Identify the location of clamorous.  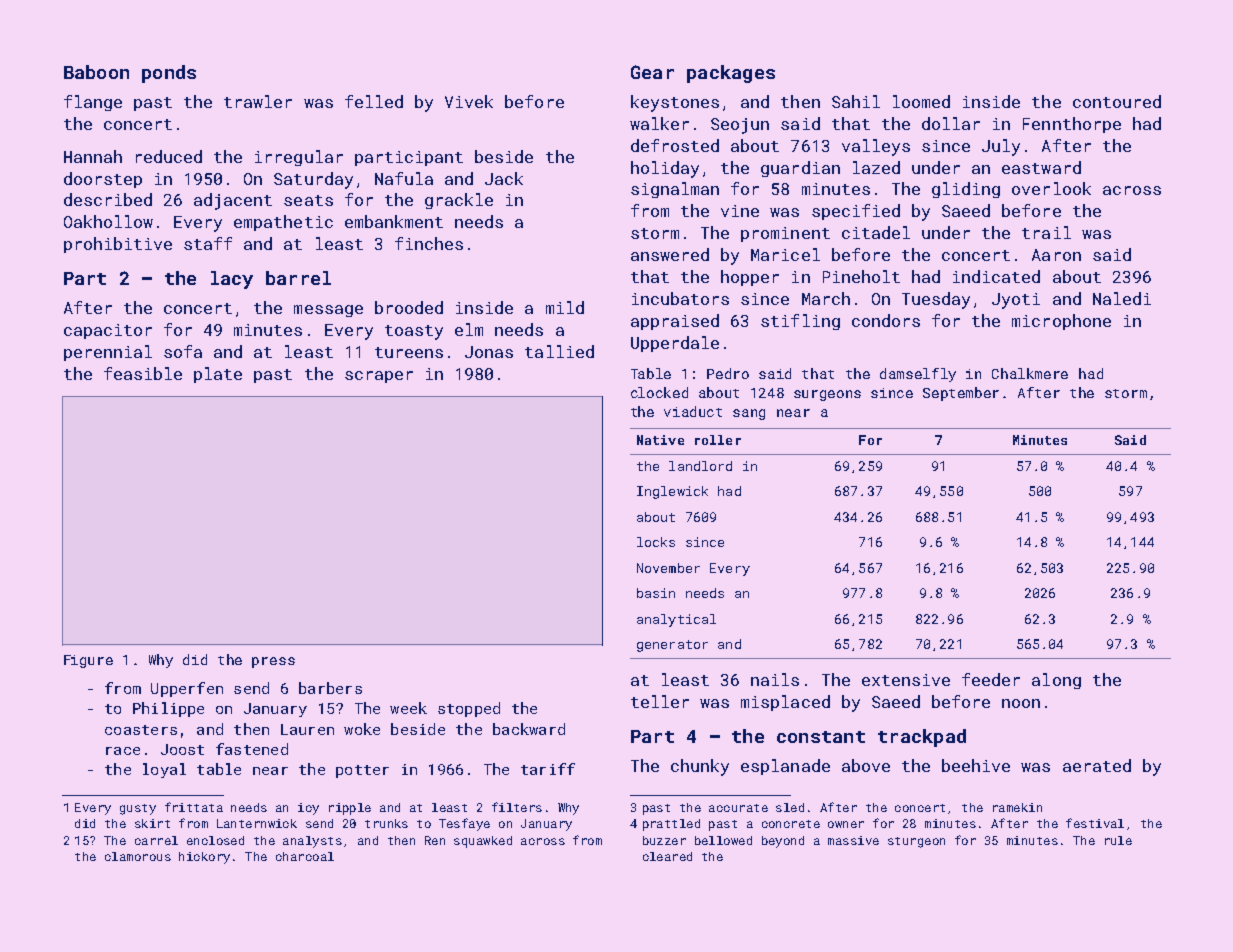
(138, 856).
